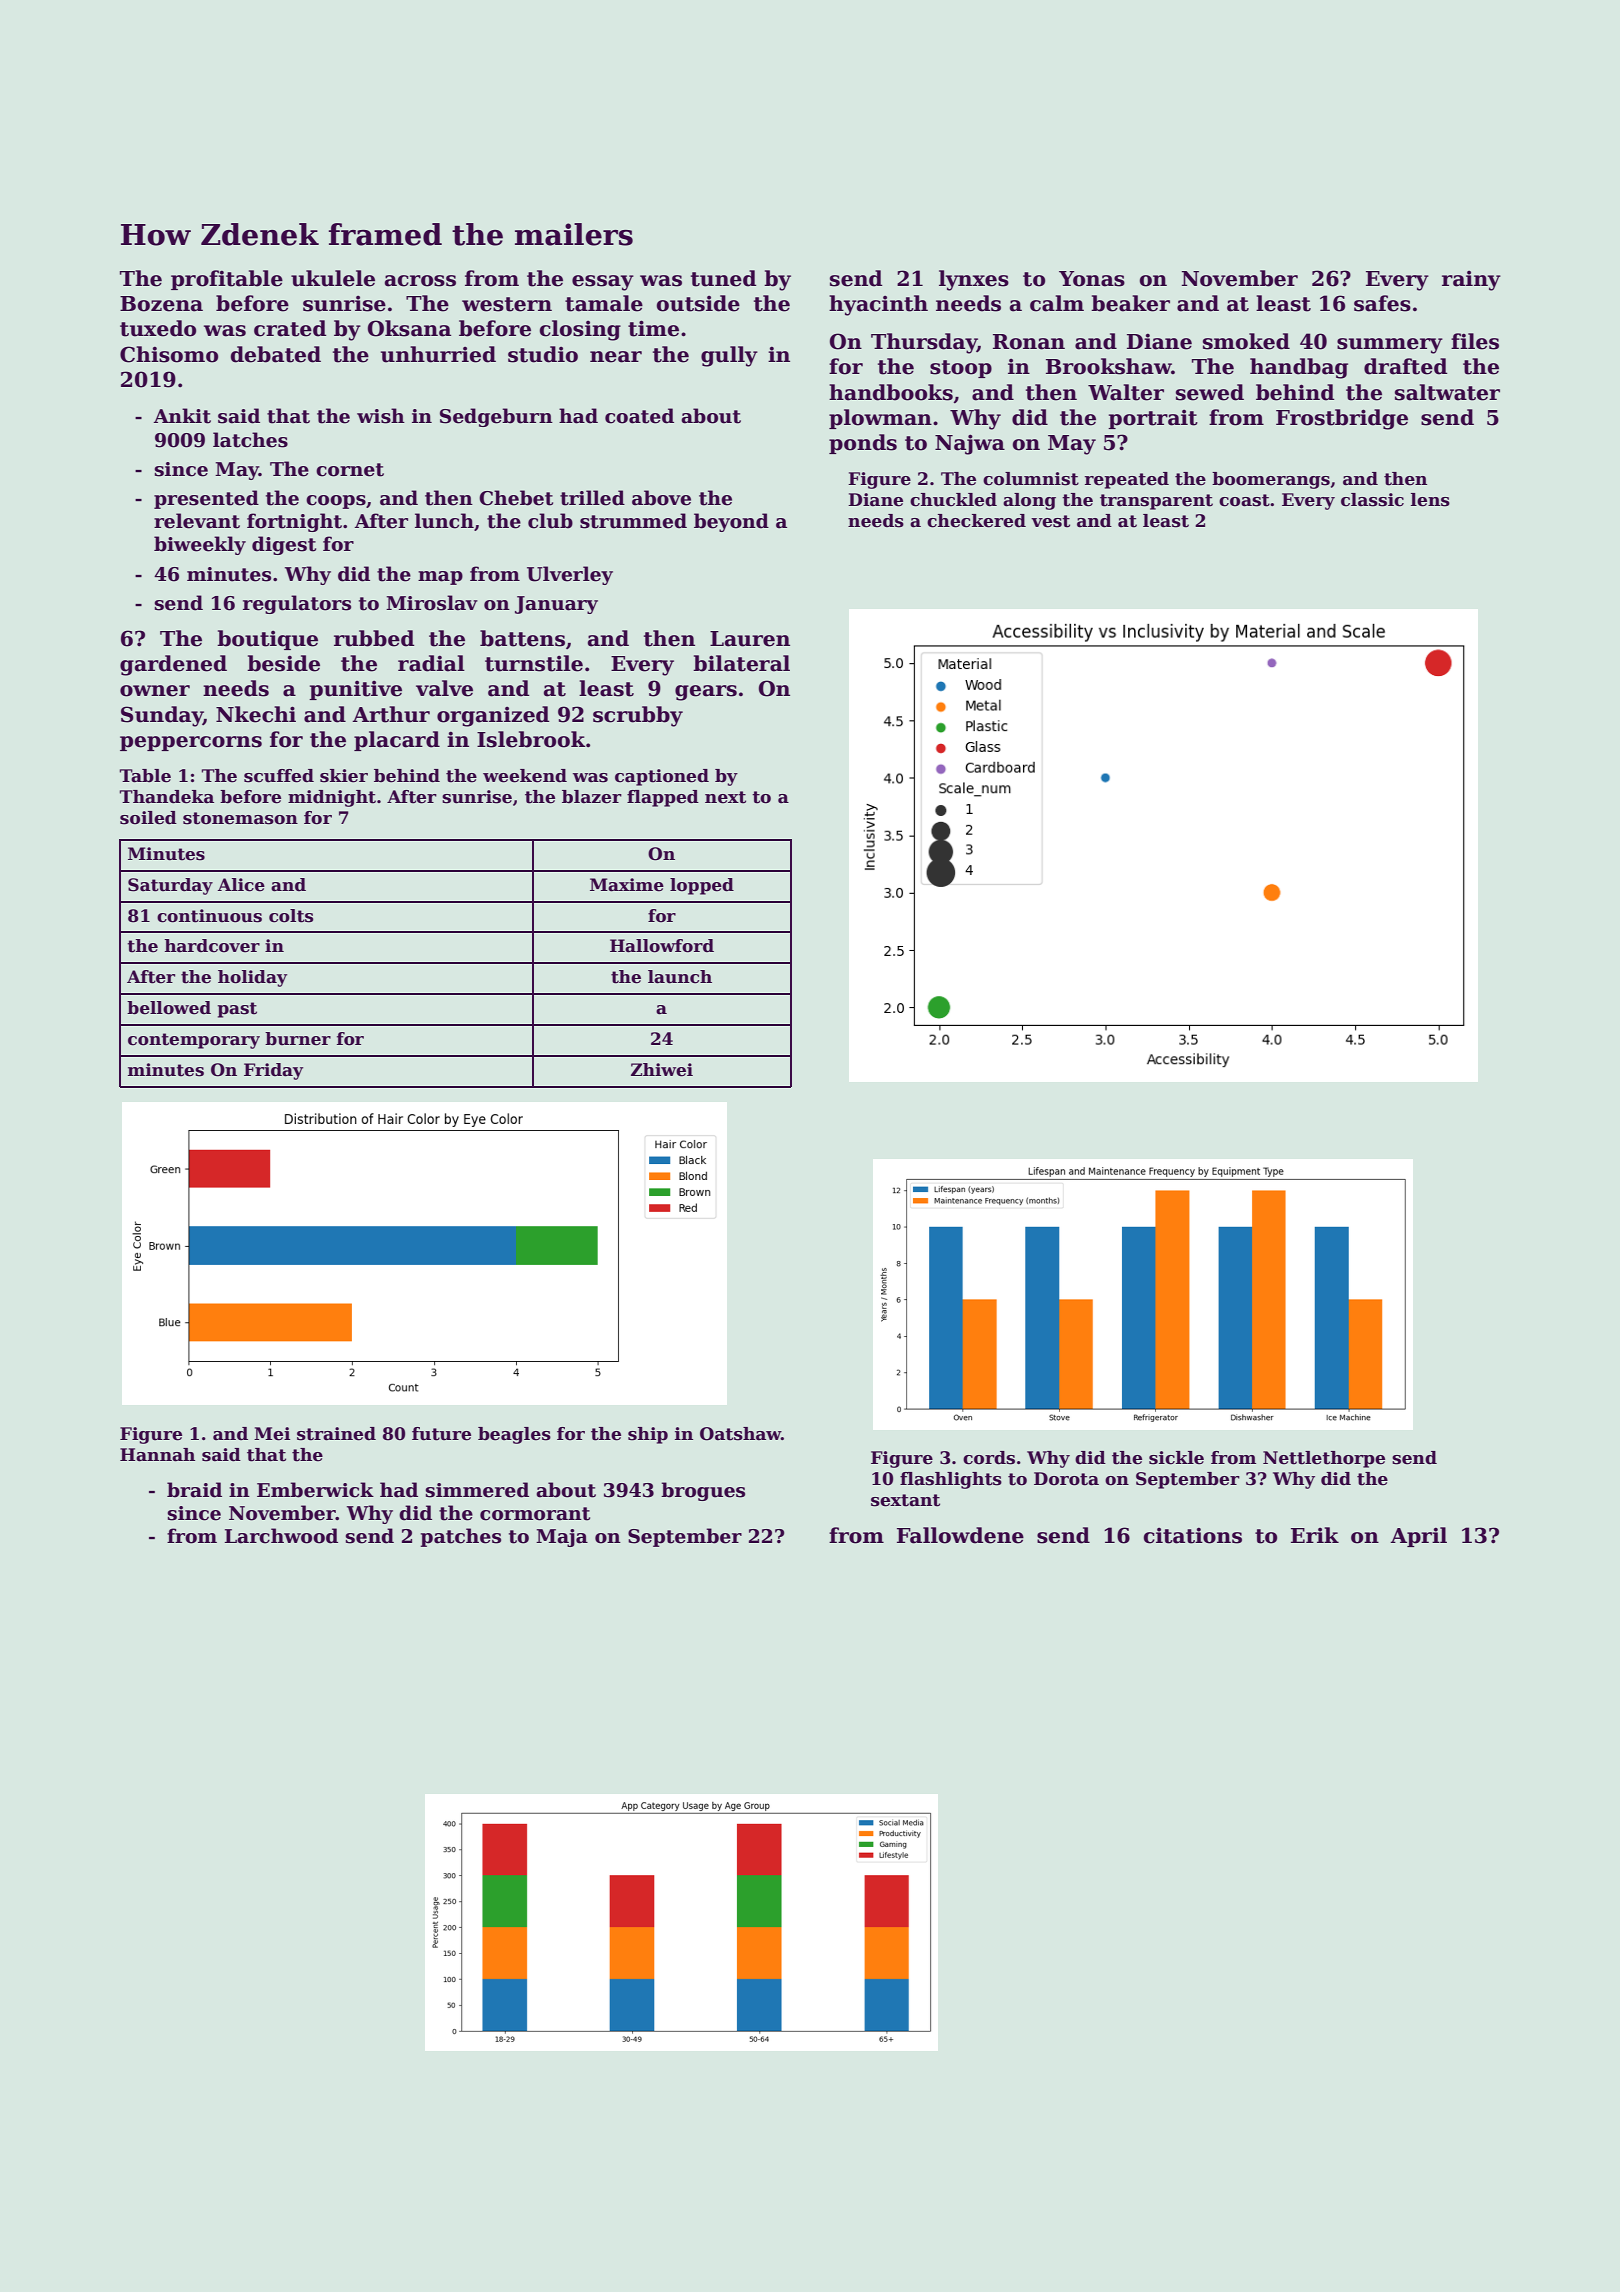 The width and height of the page is (1620, 2292). I want to click on lens, so click(1430, 500).
